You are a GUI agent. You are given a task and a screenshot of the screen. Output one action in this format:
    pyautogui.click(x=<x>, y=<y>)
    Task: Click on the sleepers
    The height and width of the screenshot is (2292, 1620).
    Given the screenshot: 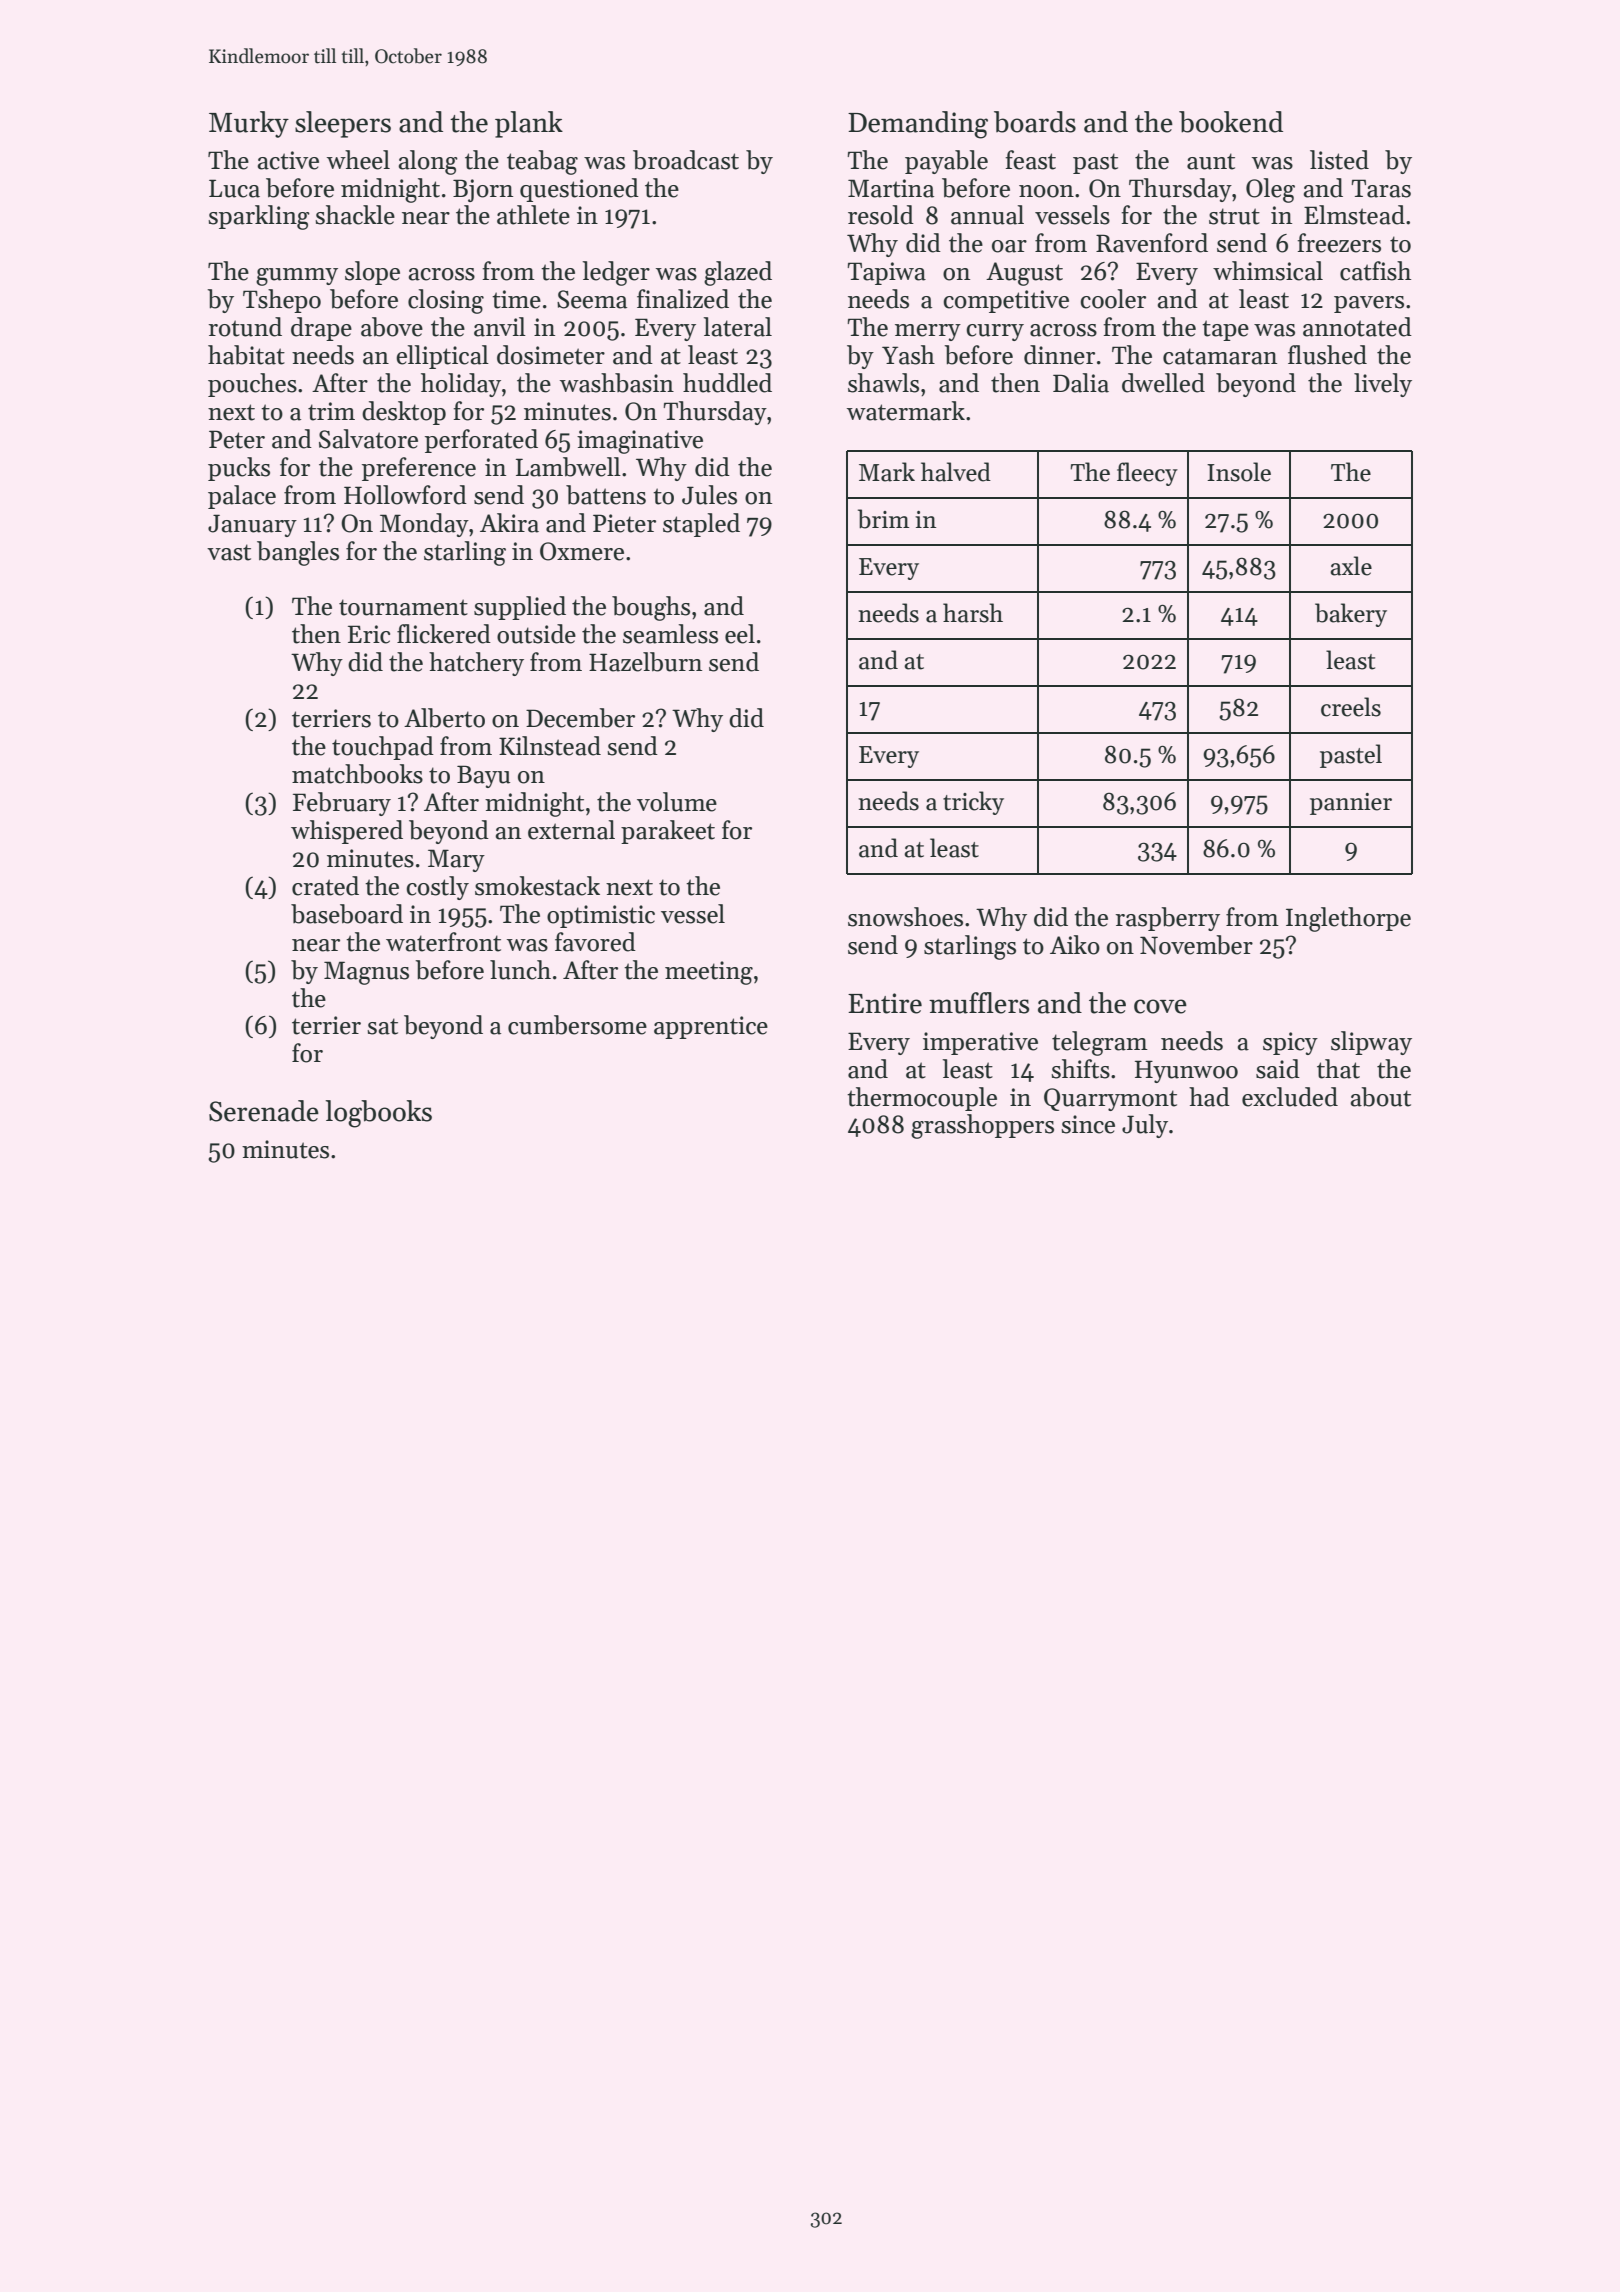 What is the action you would take?
    pyautogui.click(x=343, y=124)
